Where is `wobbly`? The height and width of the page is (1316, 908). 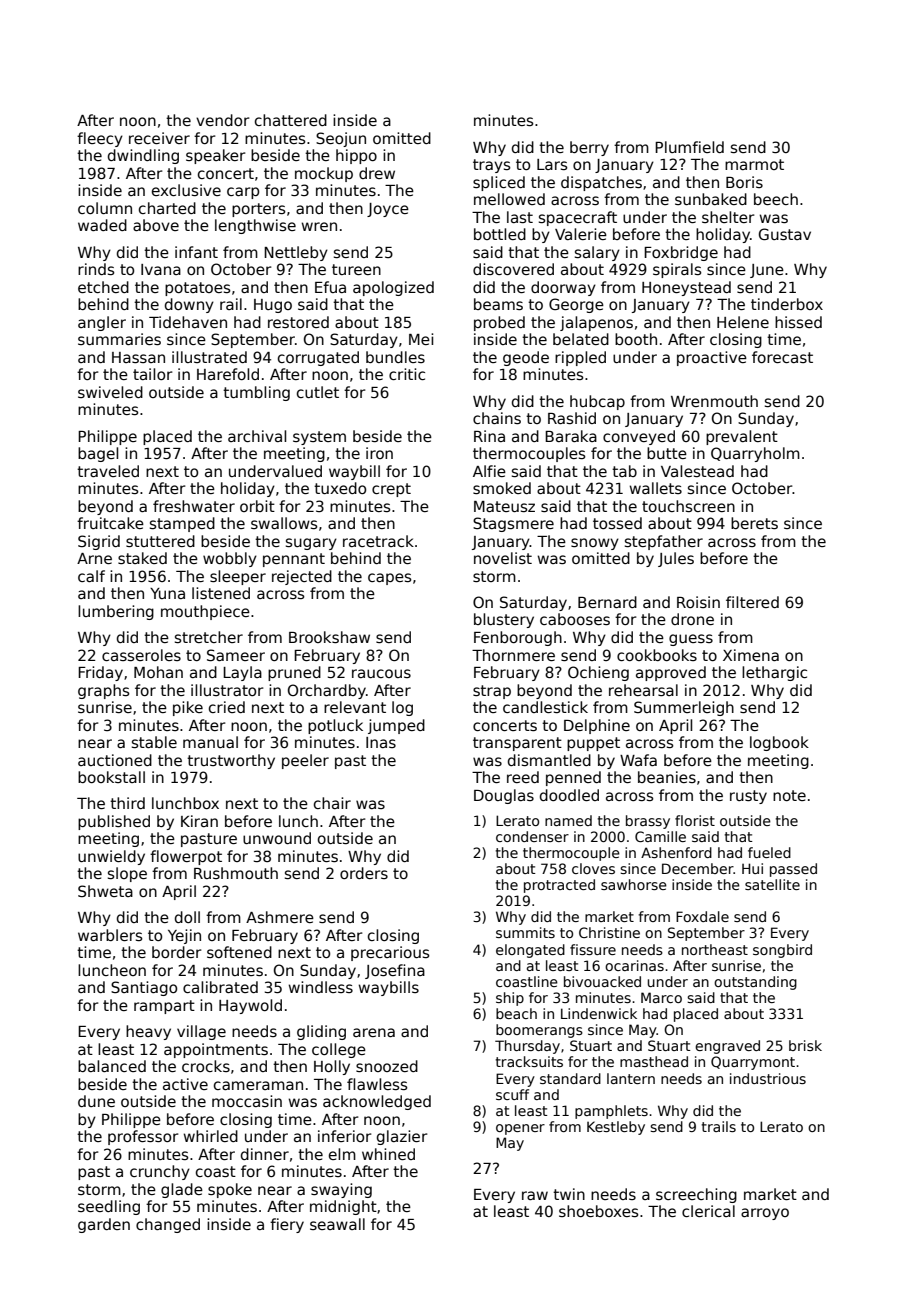 wobbly is located at coordinates (230, 559).
